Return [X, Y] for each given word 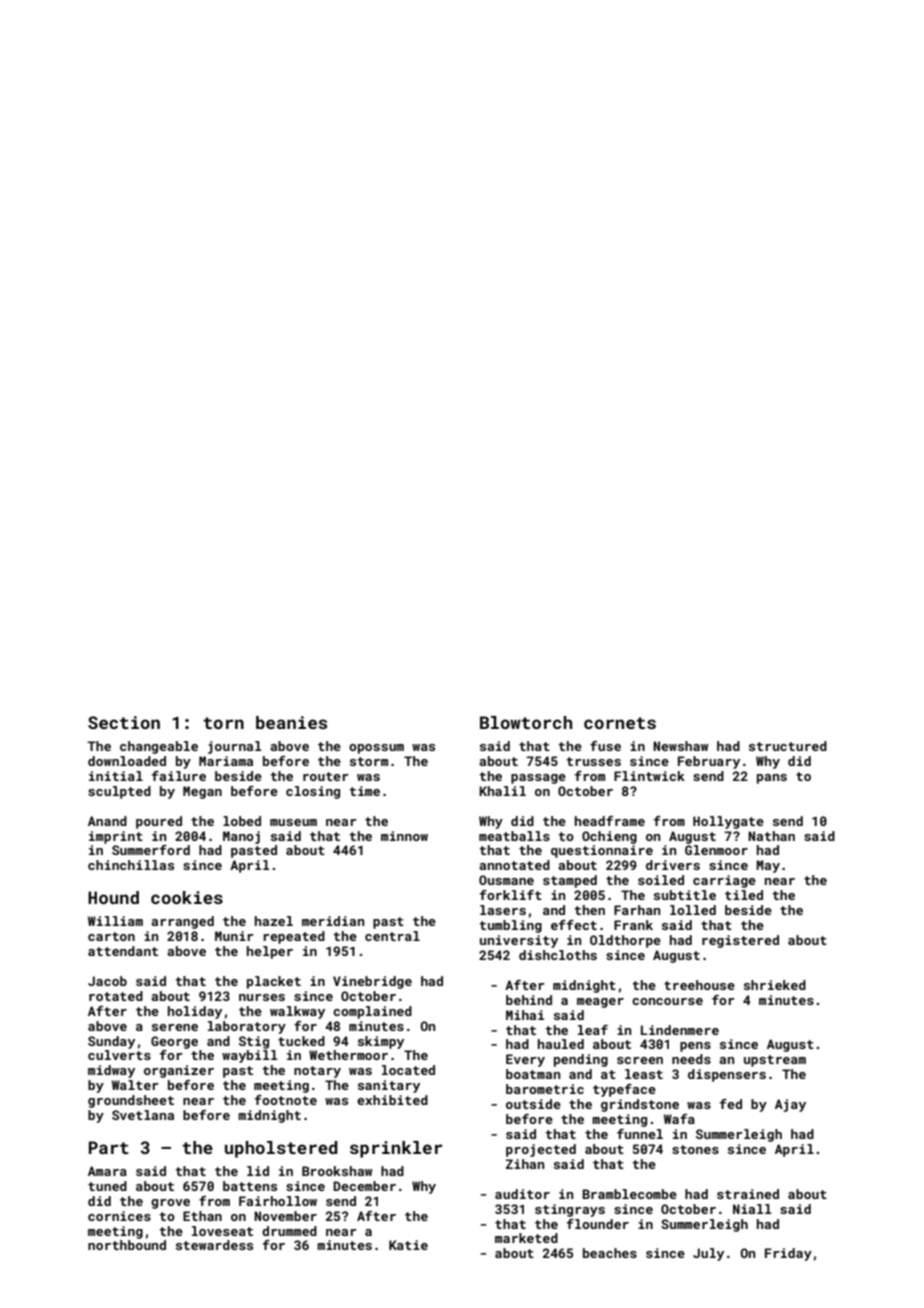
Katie [408, 1245]
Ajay [790, 1105]
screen [640, 1060]
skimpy [381, 1042]
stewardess [214, 1245]
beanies [291, 722]
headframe [610, 821]
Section [124, 722]
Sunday [111, 1042]
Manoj [241, 837]
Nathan [771, 836]
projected [541, 1150]
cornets [620, 723]
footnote [285, 1100]
